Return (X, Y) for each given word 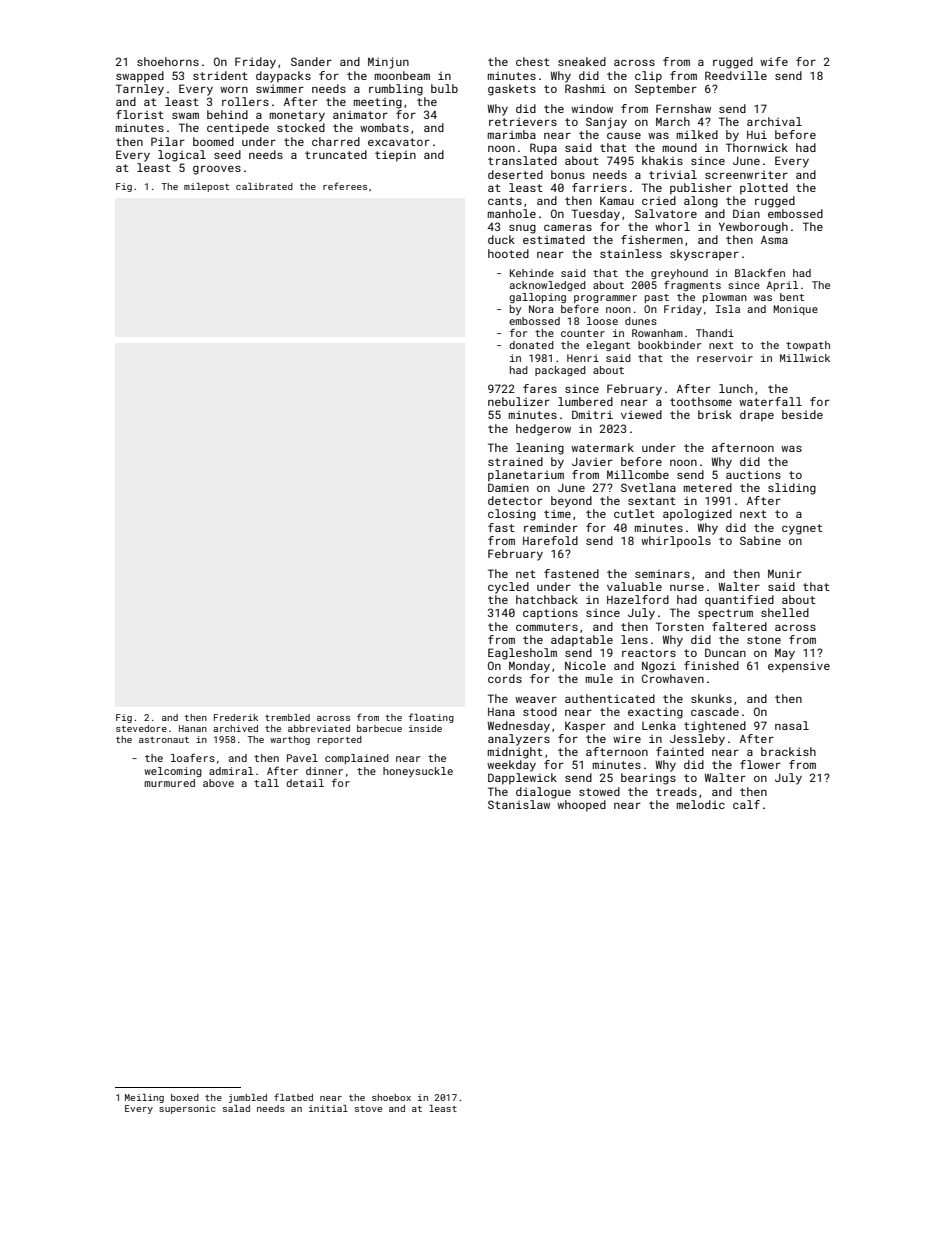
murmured (169, 783)
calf (746, 804)
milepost (206, 187)
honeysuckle (418, 772)
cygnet (802, 529)
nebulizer (519, 401)
